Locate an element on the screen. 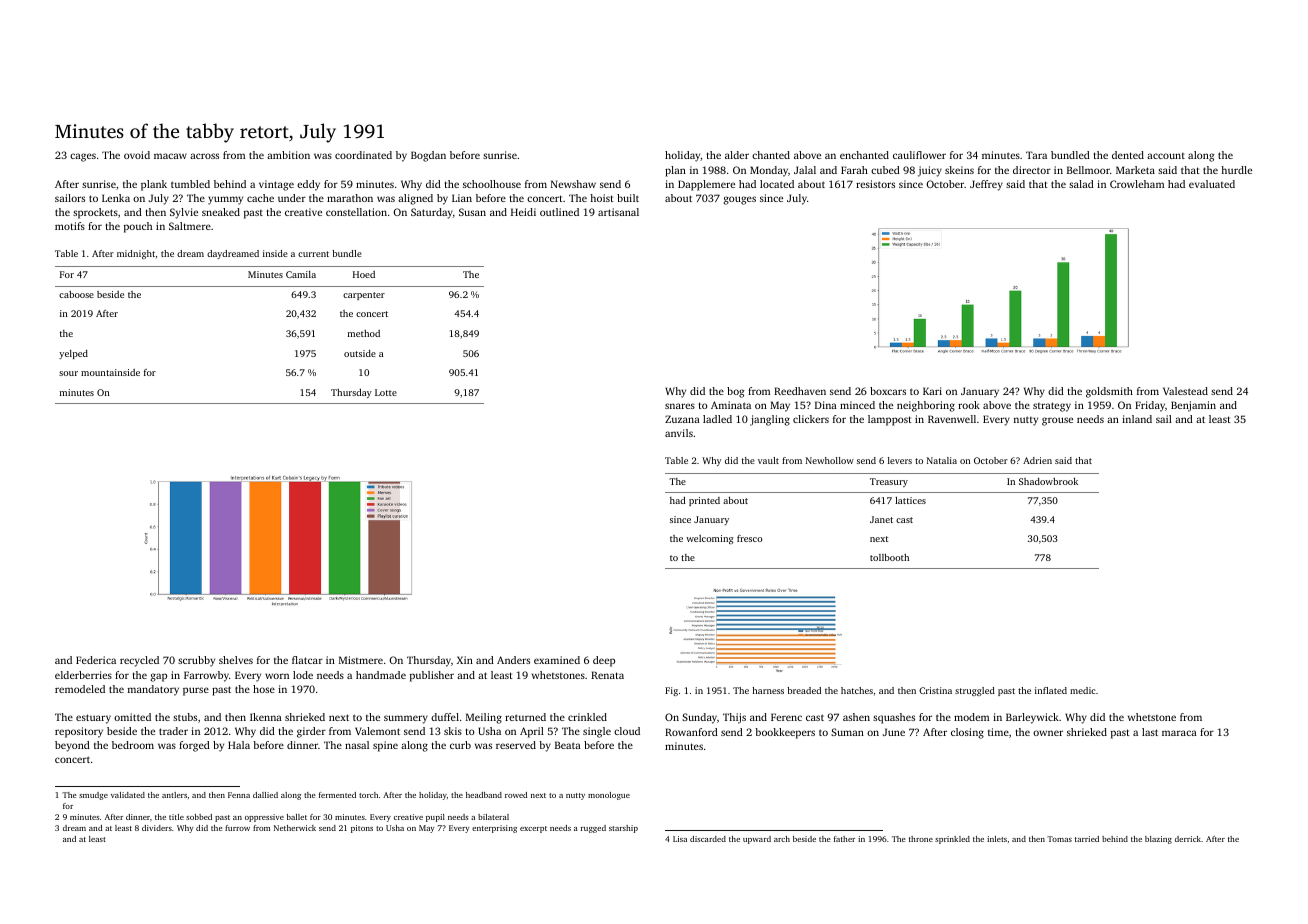 Image resolution: width=1308 pixels, height=924 pixels. carpenter is located at coordinates (364, 296).
